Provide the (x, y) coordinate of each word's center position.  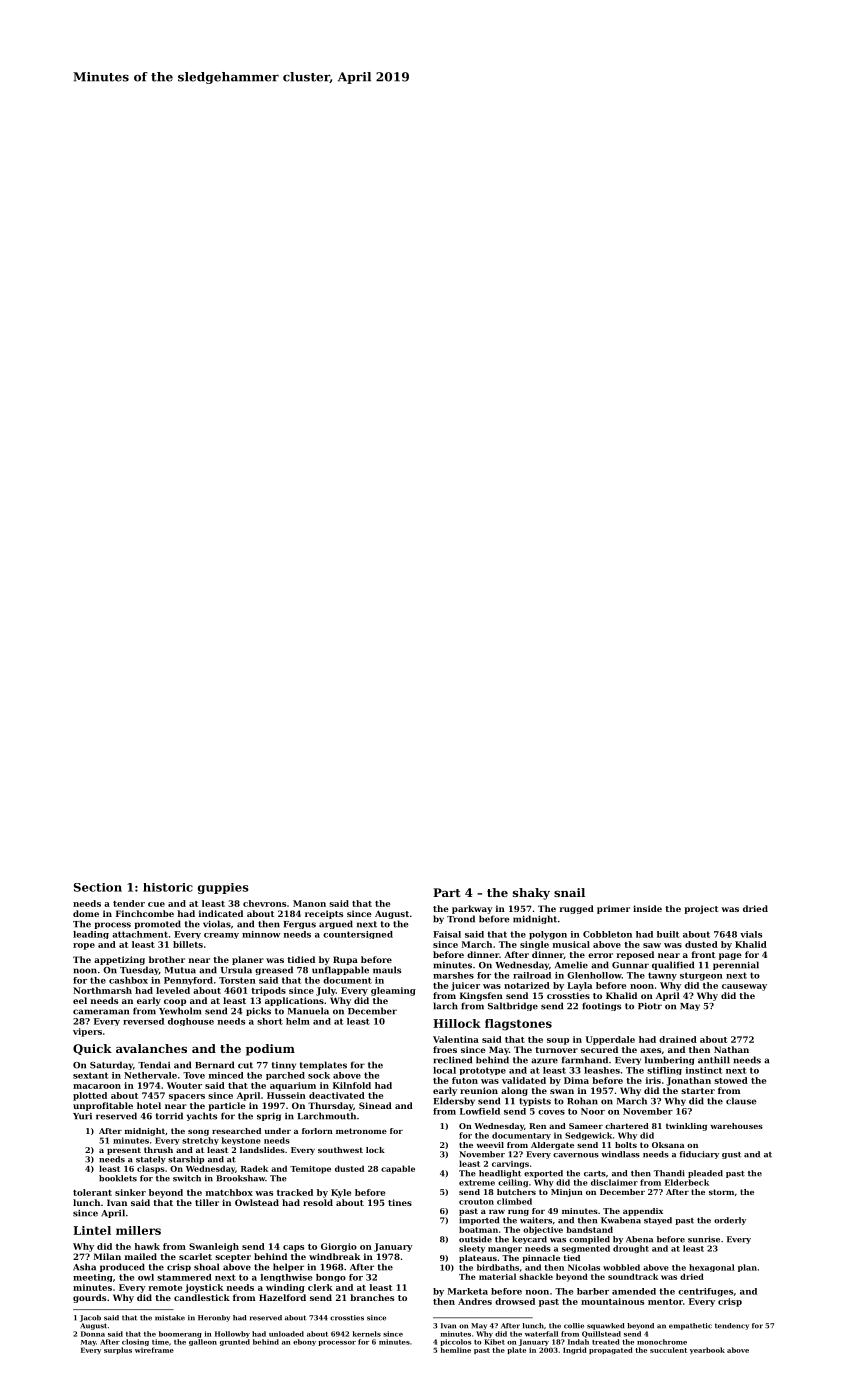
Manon (309, 903)
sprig (269, 1117)
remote (165, 1288)
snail (569, 892)
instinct (704, 1070)
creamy (221, 936)
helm (298, 1021)
